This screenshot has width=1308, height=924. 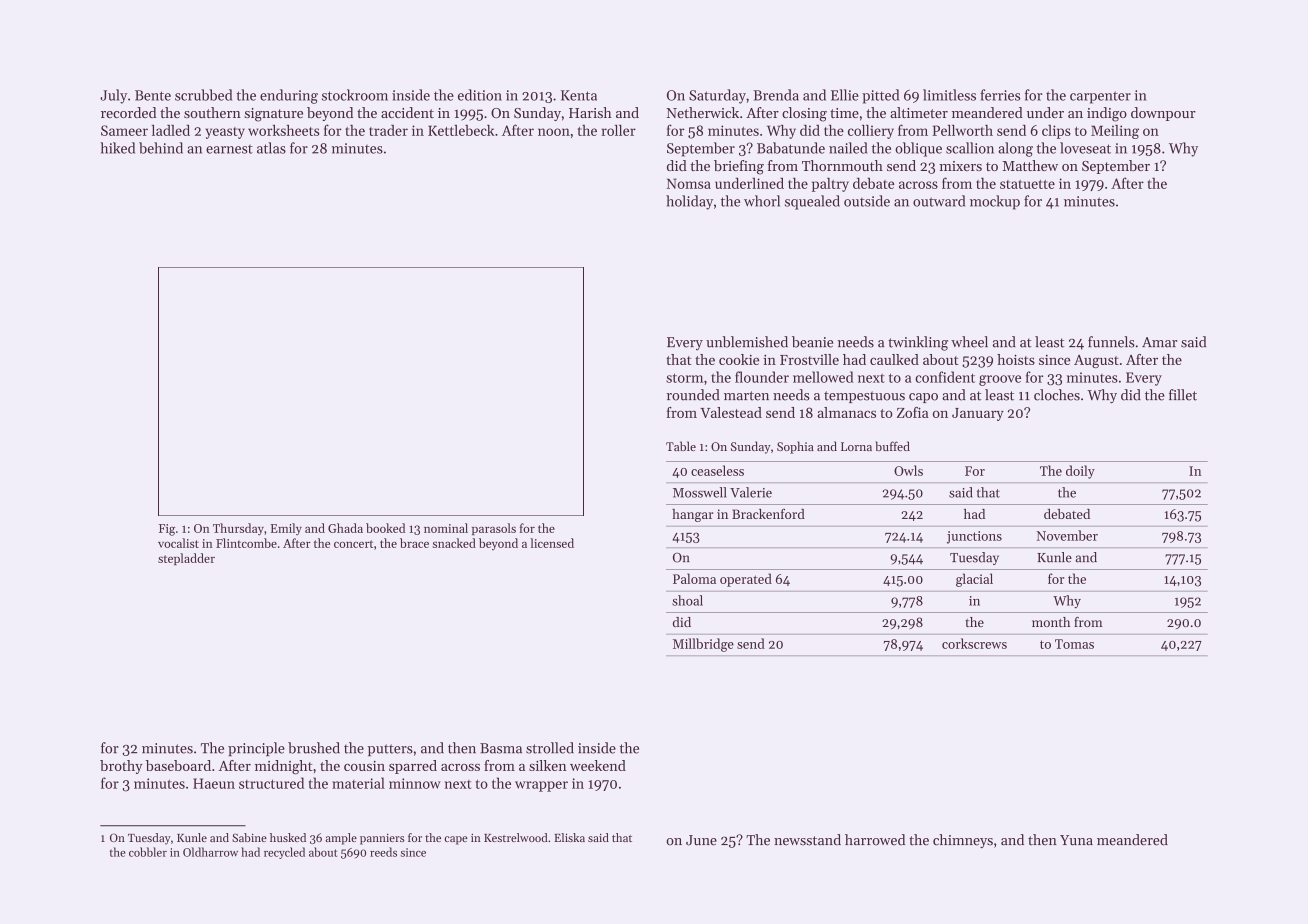 I want to click on operated, so click(x=746, y=580).
